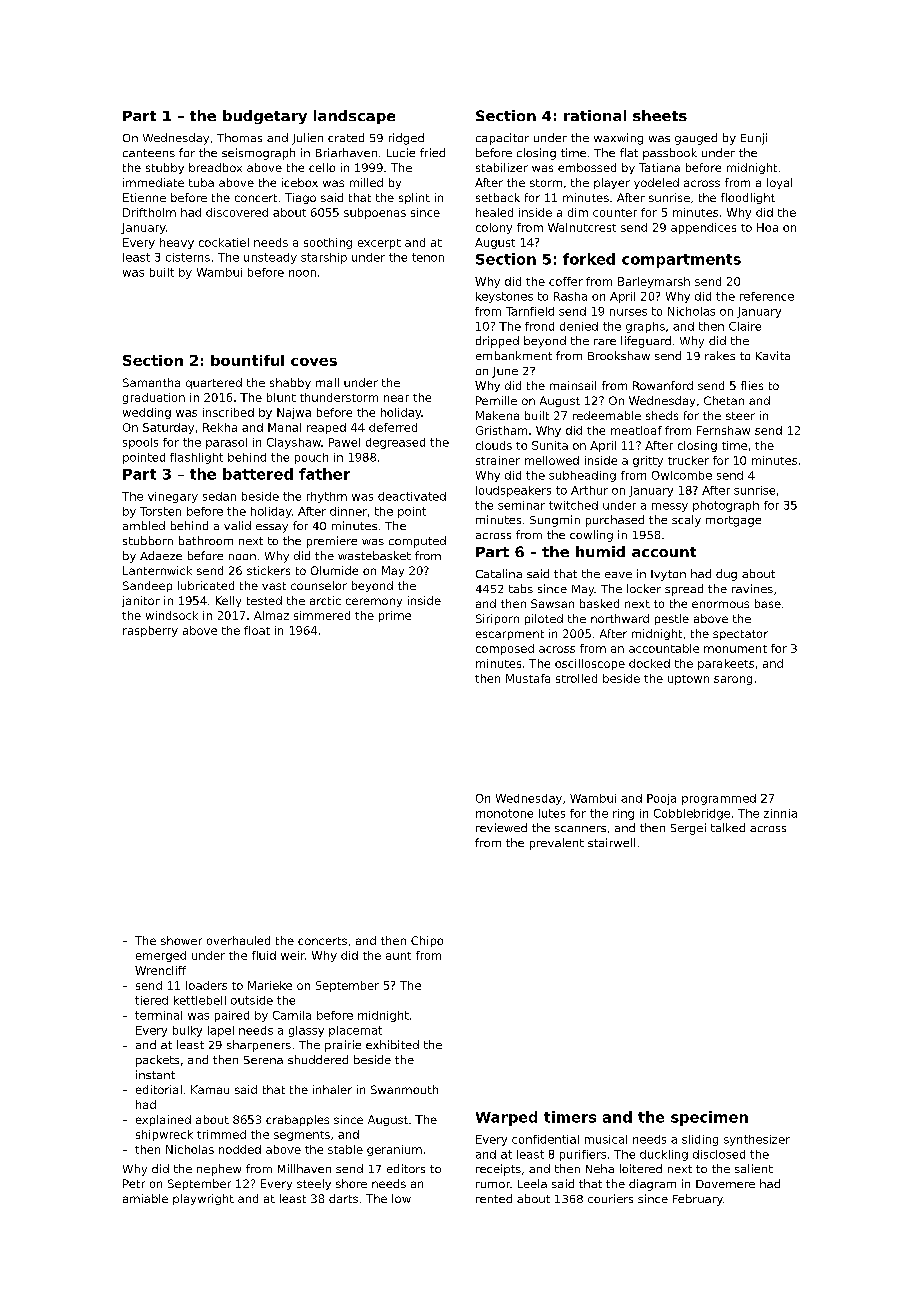 This screenshot has height=1308, width=924. What do you see at coordinates (672, 619) in the screenshot?
I see `pestle` at bounding box center [672, 619].
